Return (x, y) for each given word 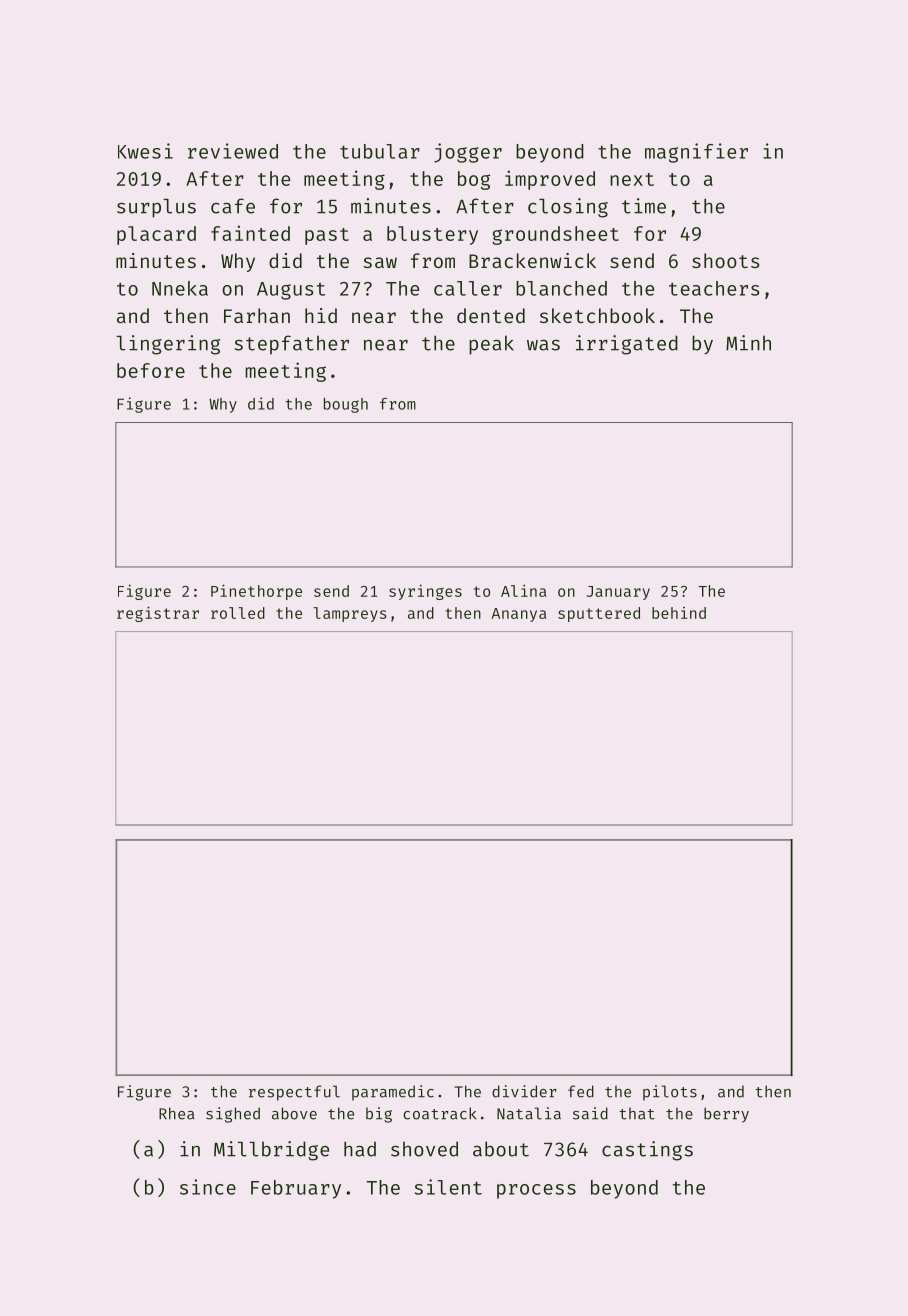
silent (448, 1187)
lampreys (350, 614)
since (208, 1187)
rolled (238, 613)
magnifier (696, 153)
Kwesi (145, 151)
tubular (380, 151)
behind (679, 613)
